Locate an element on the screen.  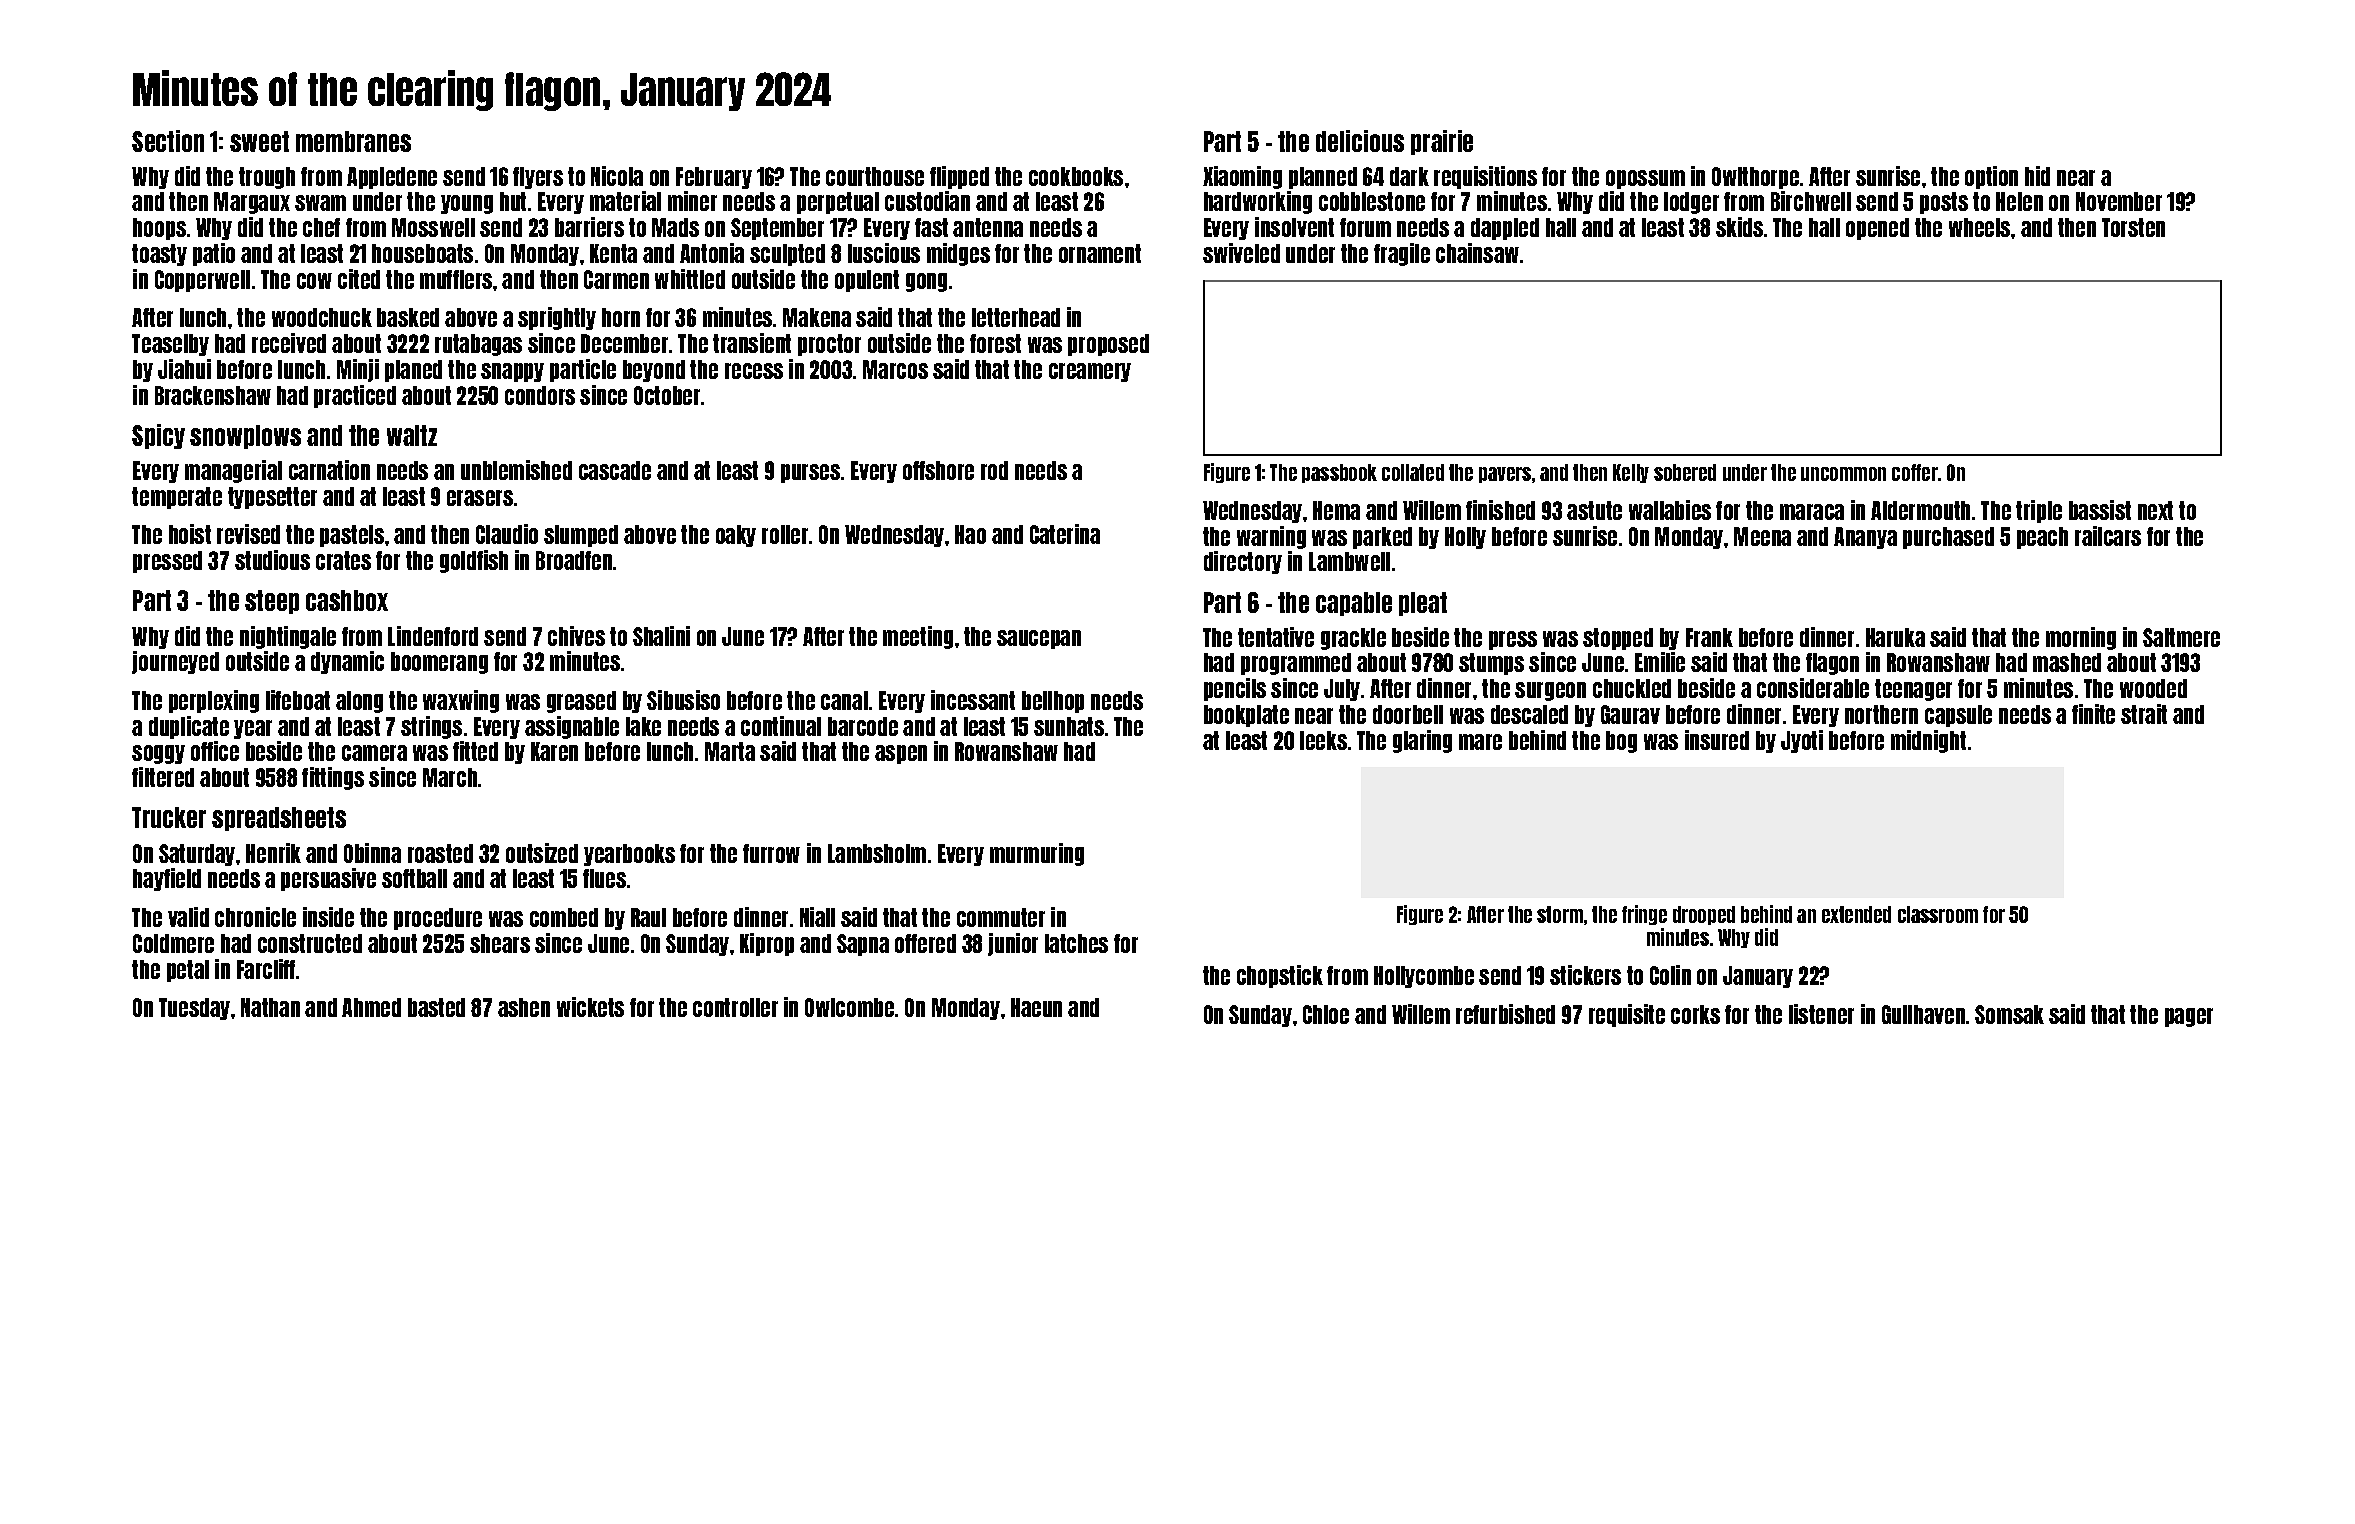
next is located at coordinates (2155, 510).
